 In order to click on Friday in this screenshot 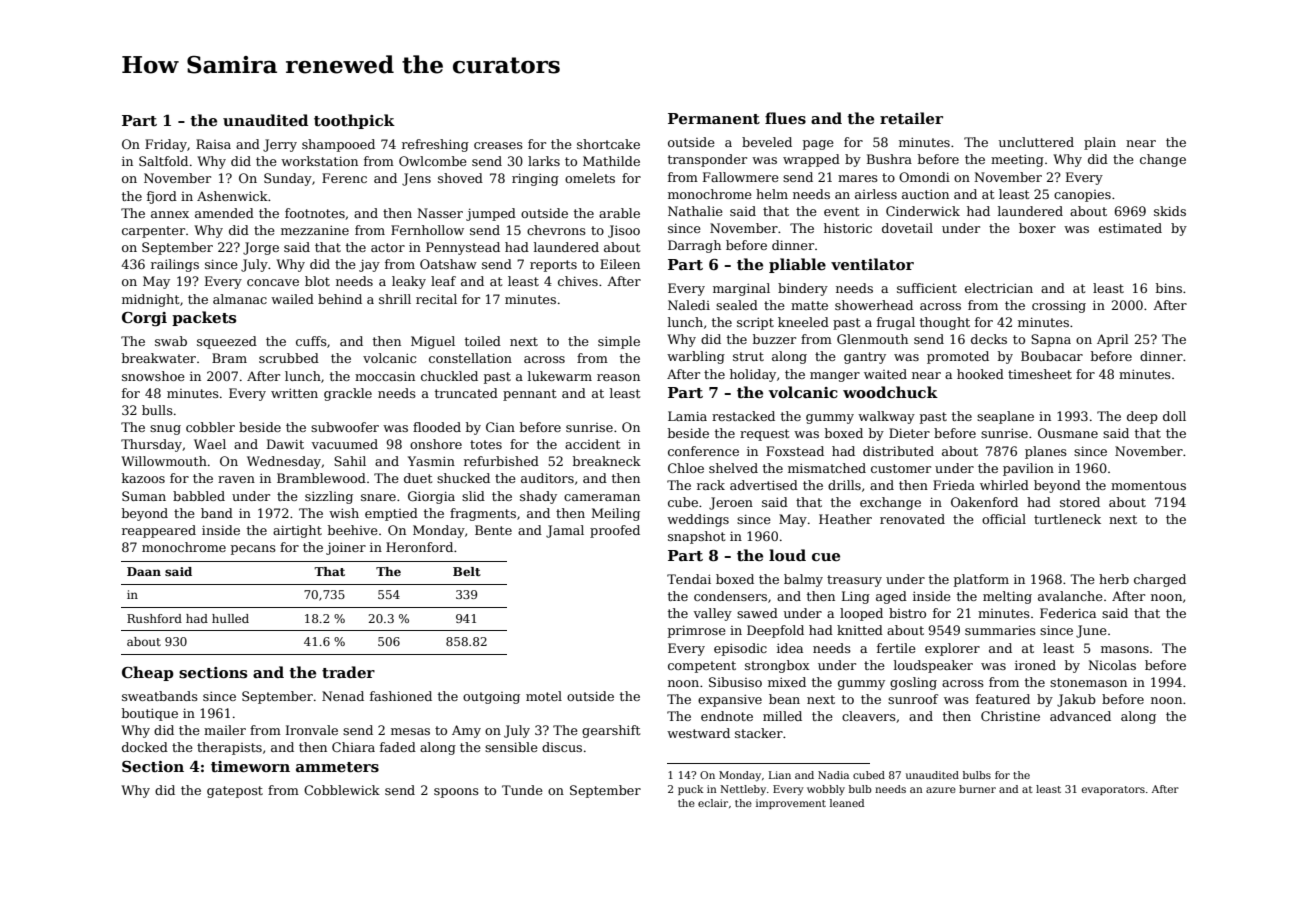, I will do `click(166, 145)`.
